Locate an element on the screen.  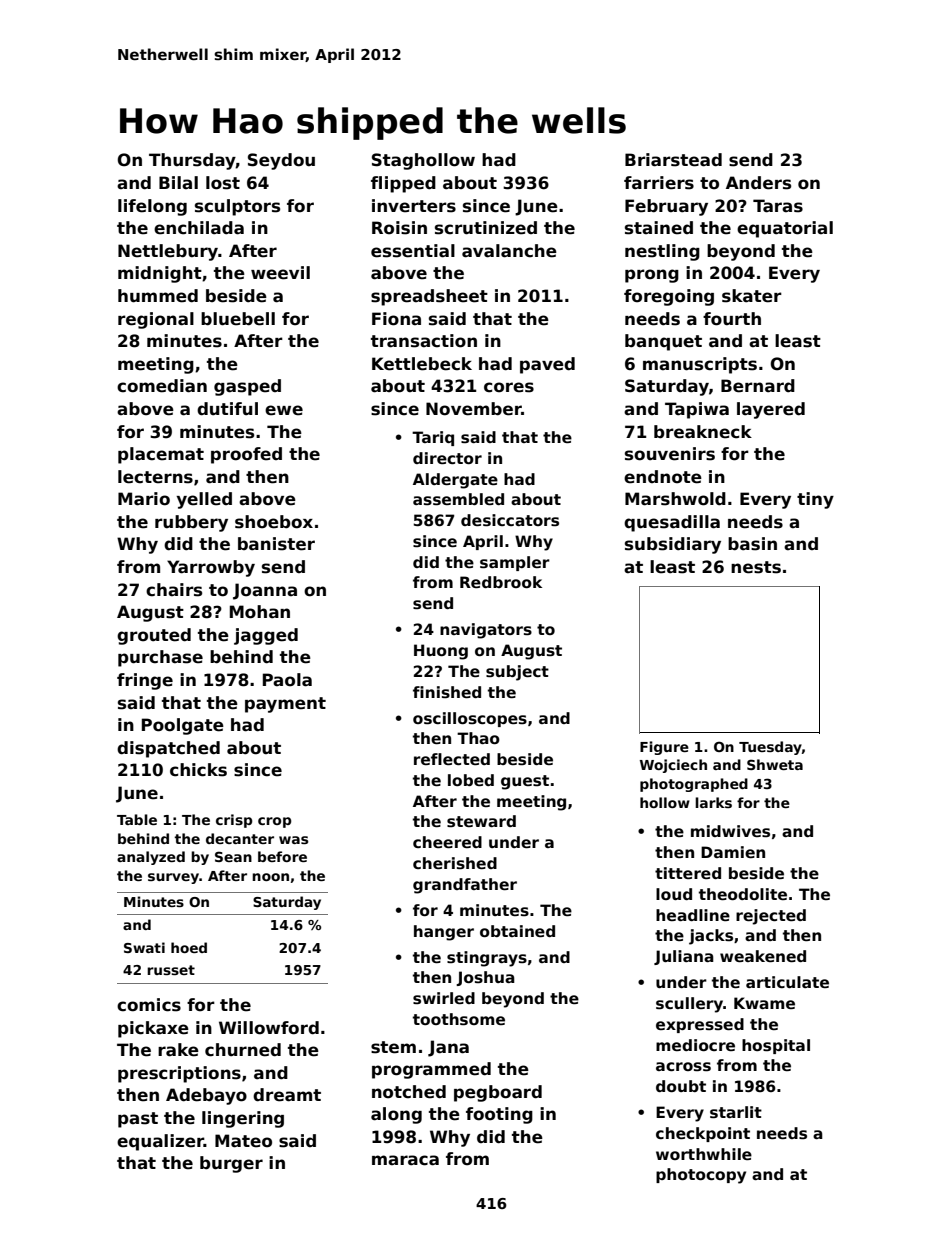
November is located at coordinates (474, 409).
